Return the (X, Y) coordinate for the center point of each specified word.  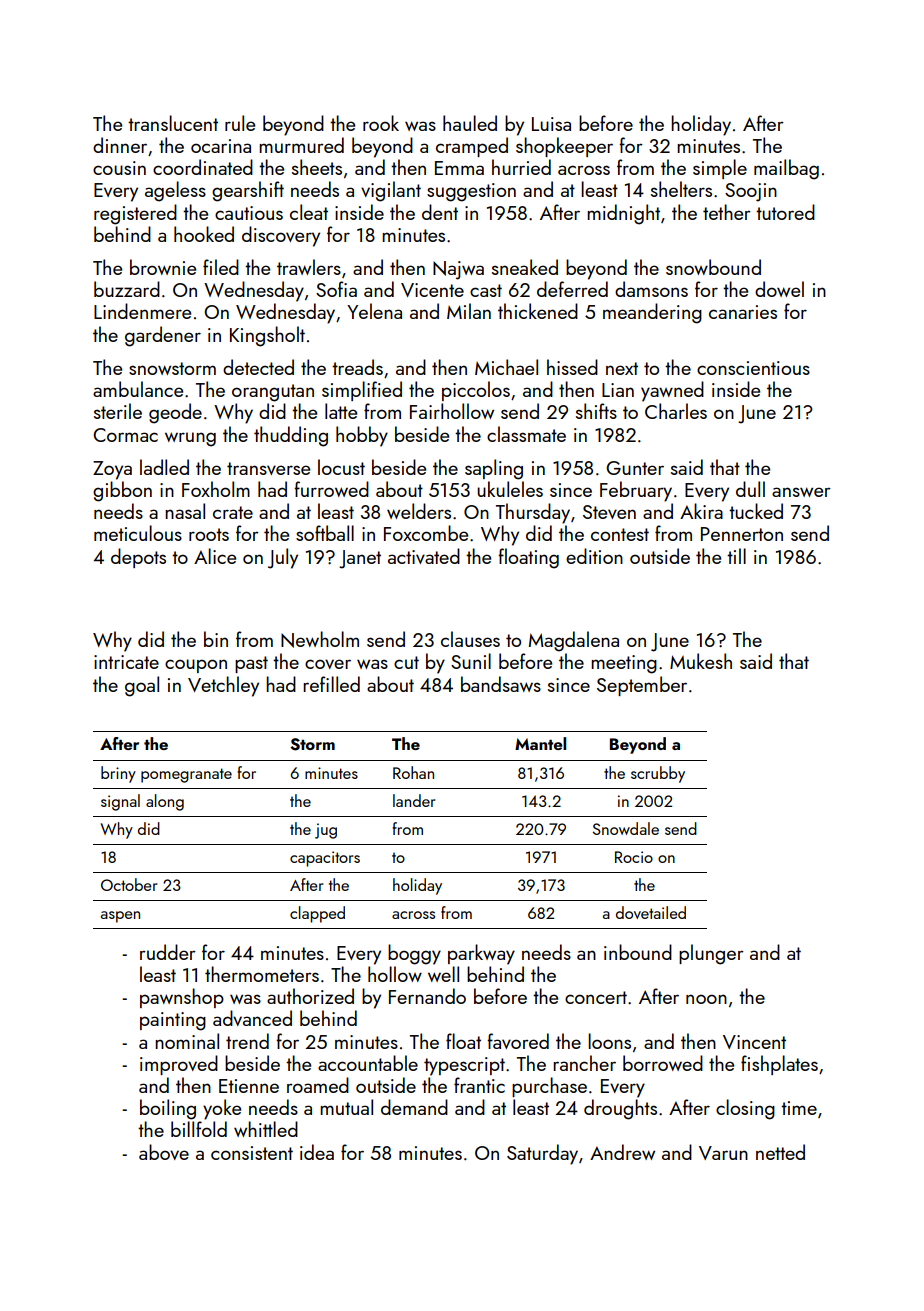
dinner (120, 145)
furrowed (331, 489)
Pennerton (742, 534)
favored (518, 1041)
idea (317, 1152)
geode (175, 413)
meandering (652, 313)
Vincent (754, 1042)
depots (138, 558)
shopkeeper (564, 147)
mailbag (786, 169)
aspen (120, 917)
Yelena (374, 311)
